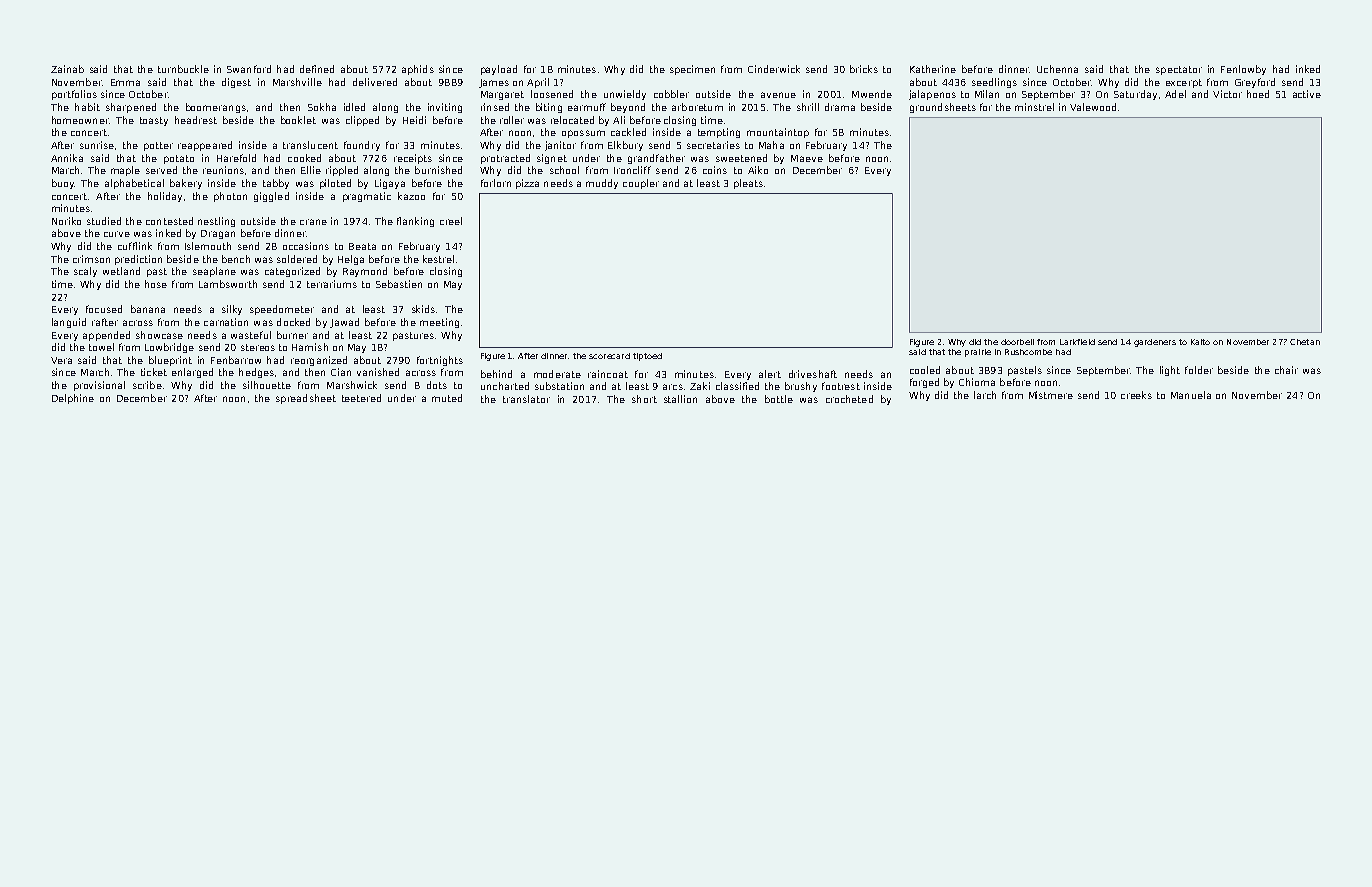 The image size is (1372, 887). I want to click on signet, so click(552, 159).
